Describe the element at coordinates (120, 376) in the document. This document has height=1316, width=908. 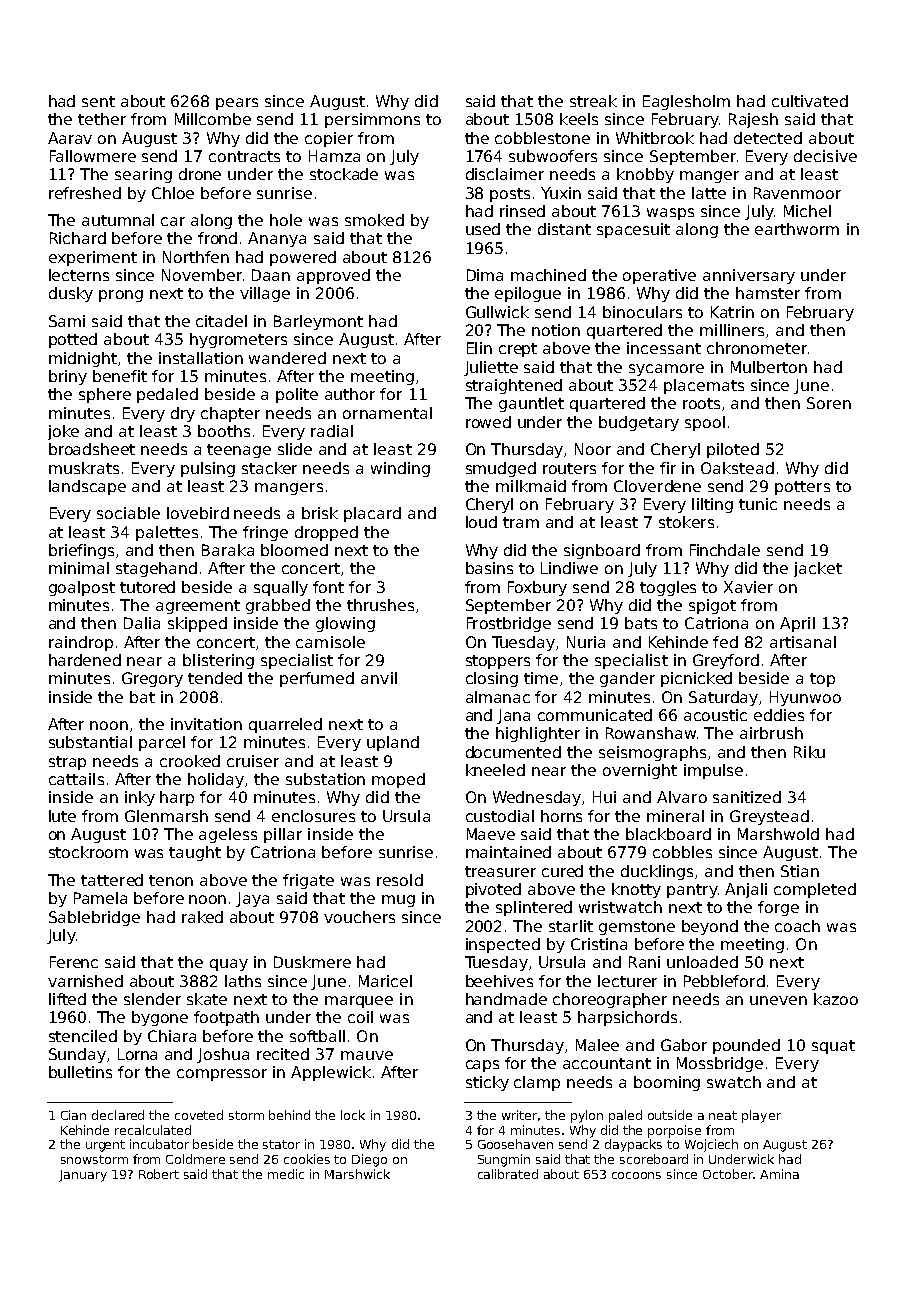
I see `benefit` at that location.
